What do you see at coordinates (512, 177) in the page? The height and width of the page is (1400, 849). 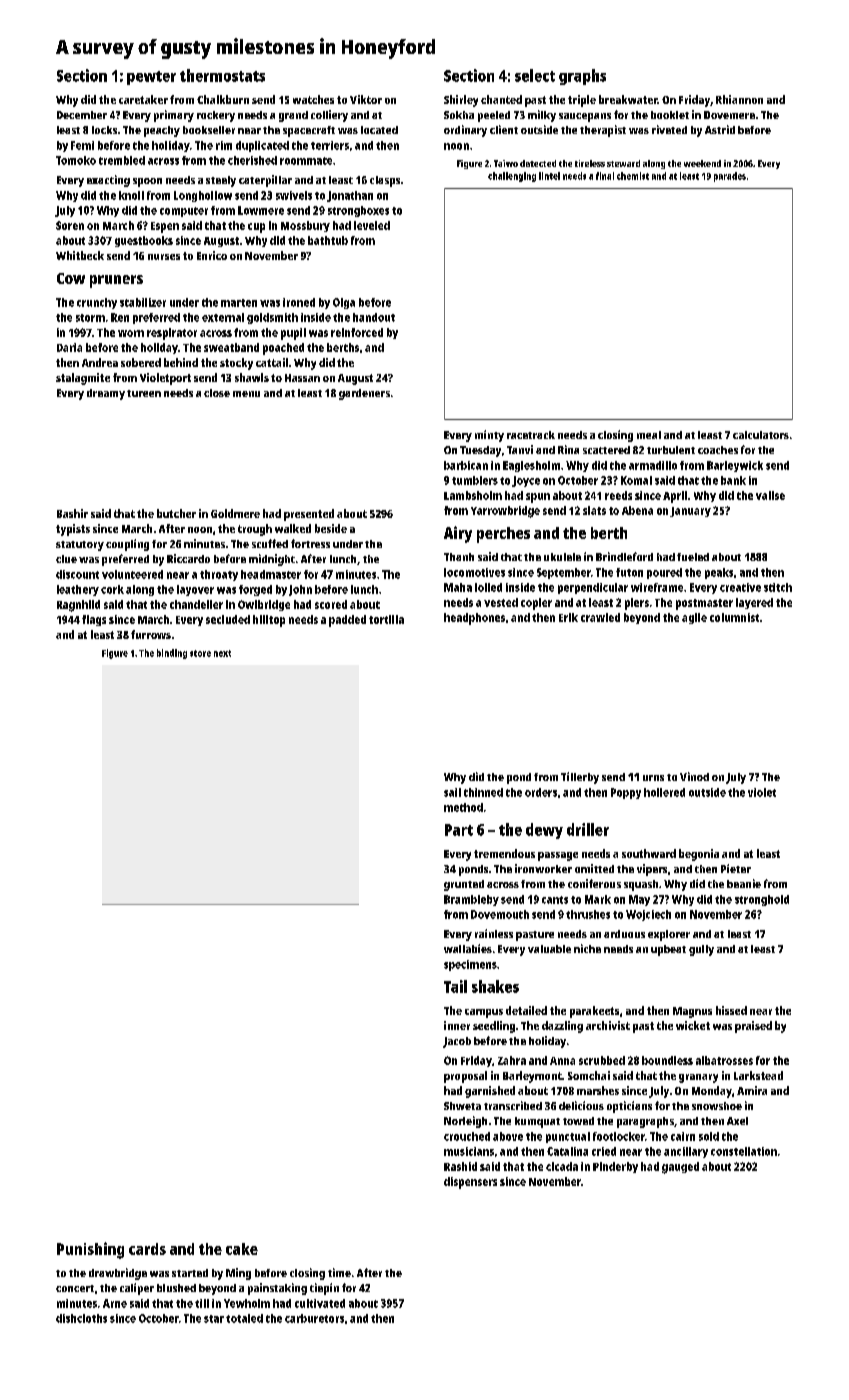 I see `challenging` at bounding box center [512, 177].
